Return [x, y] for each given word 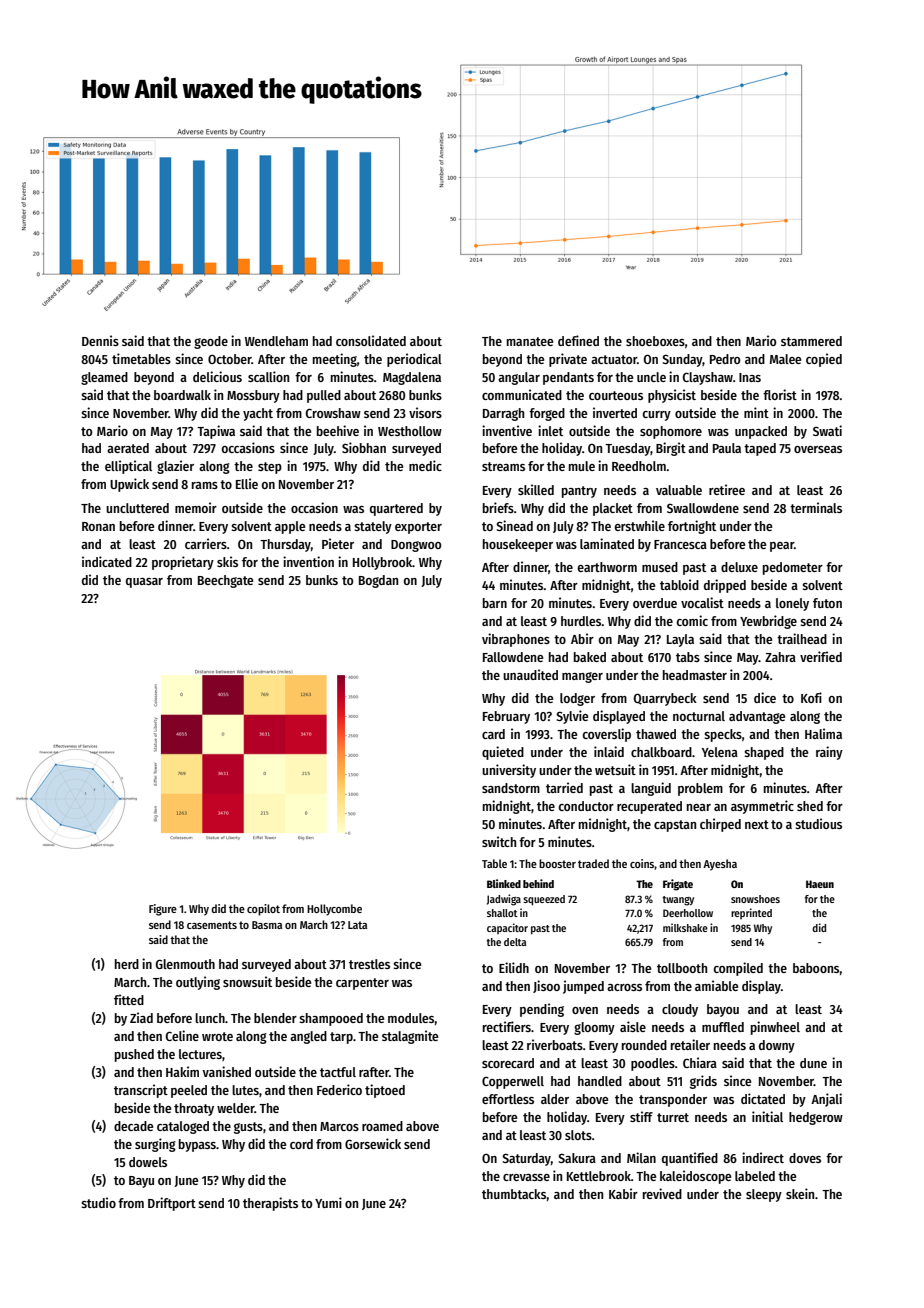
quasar [144, 583]
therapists [270, 1204]
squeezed [544, 900]
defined [578, 340]
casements [212, 925]
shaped [764, 753]
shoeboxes [655, 341]
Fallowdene [513, 657]
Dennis [100, 340]
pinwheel [775, 1028]
